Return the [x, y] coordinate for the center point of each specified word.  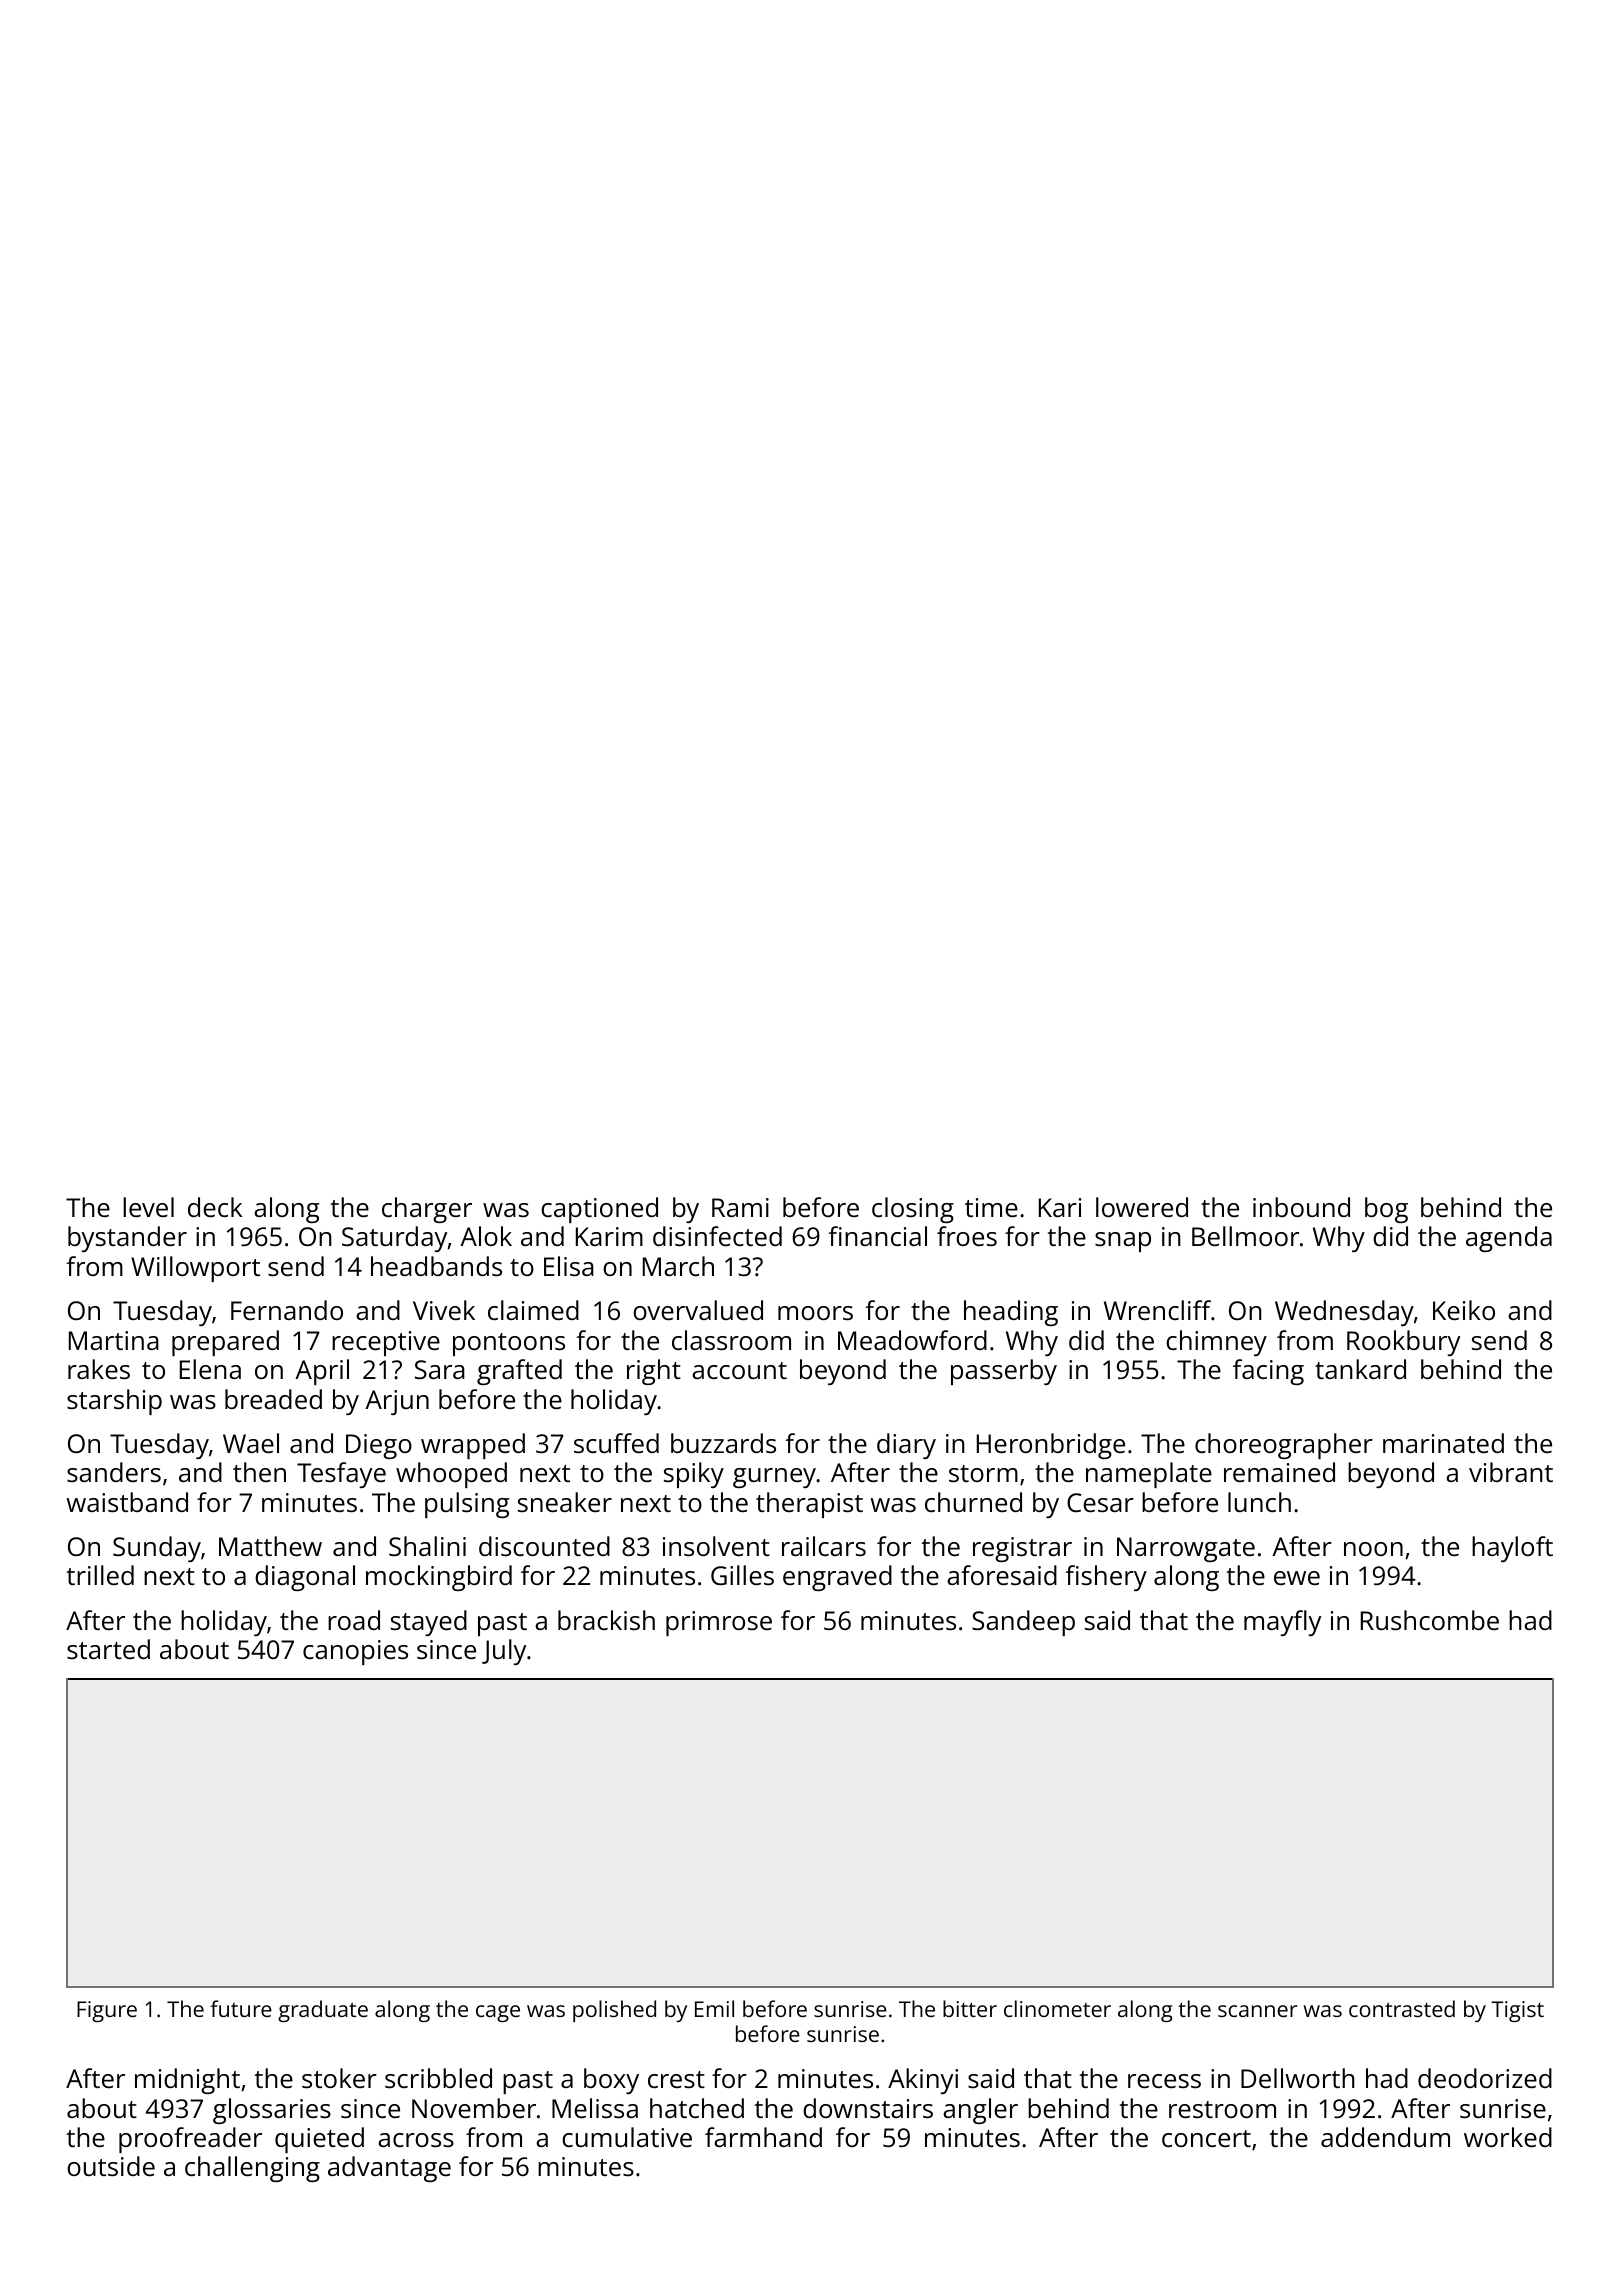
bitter [970, 2008]
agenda [1509, 1239]
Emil [714, 2008]
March [678, 1266]
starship [114, 1402]
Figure [107, 2011]
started [108, 1649]
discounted [544, 1546]
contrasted [1402, 2008]
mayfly [1282, 1623]
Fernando [287, 1310]
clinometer [1057, 2008]
